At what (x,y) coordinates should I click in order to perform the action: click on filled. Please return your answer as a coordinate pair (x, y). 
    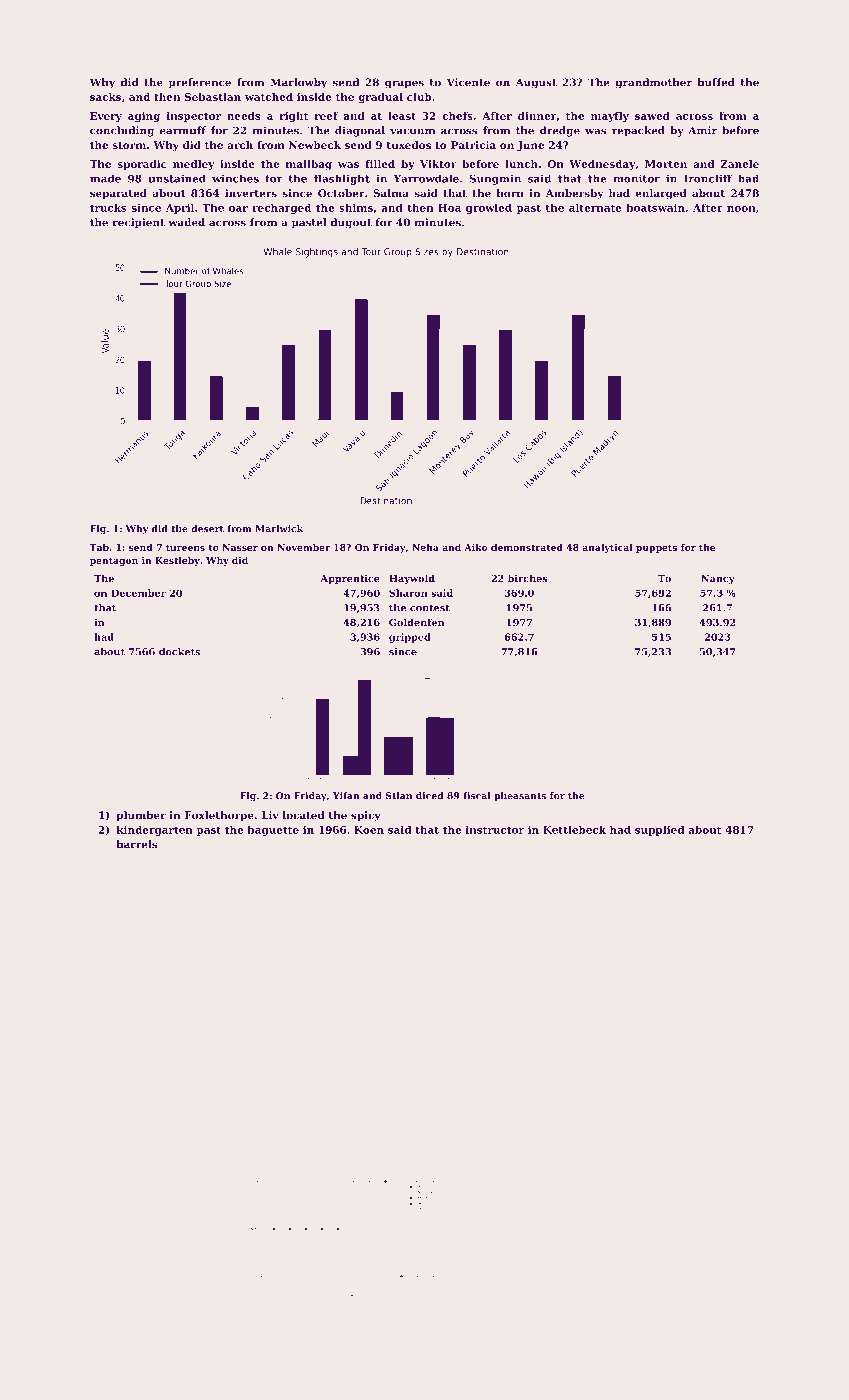
    Looking at the image, I should click on (380, 164).
